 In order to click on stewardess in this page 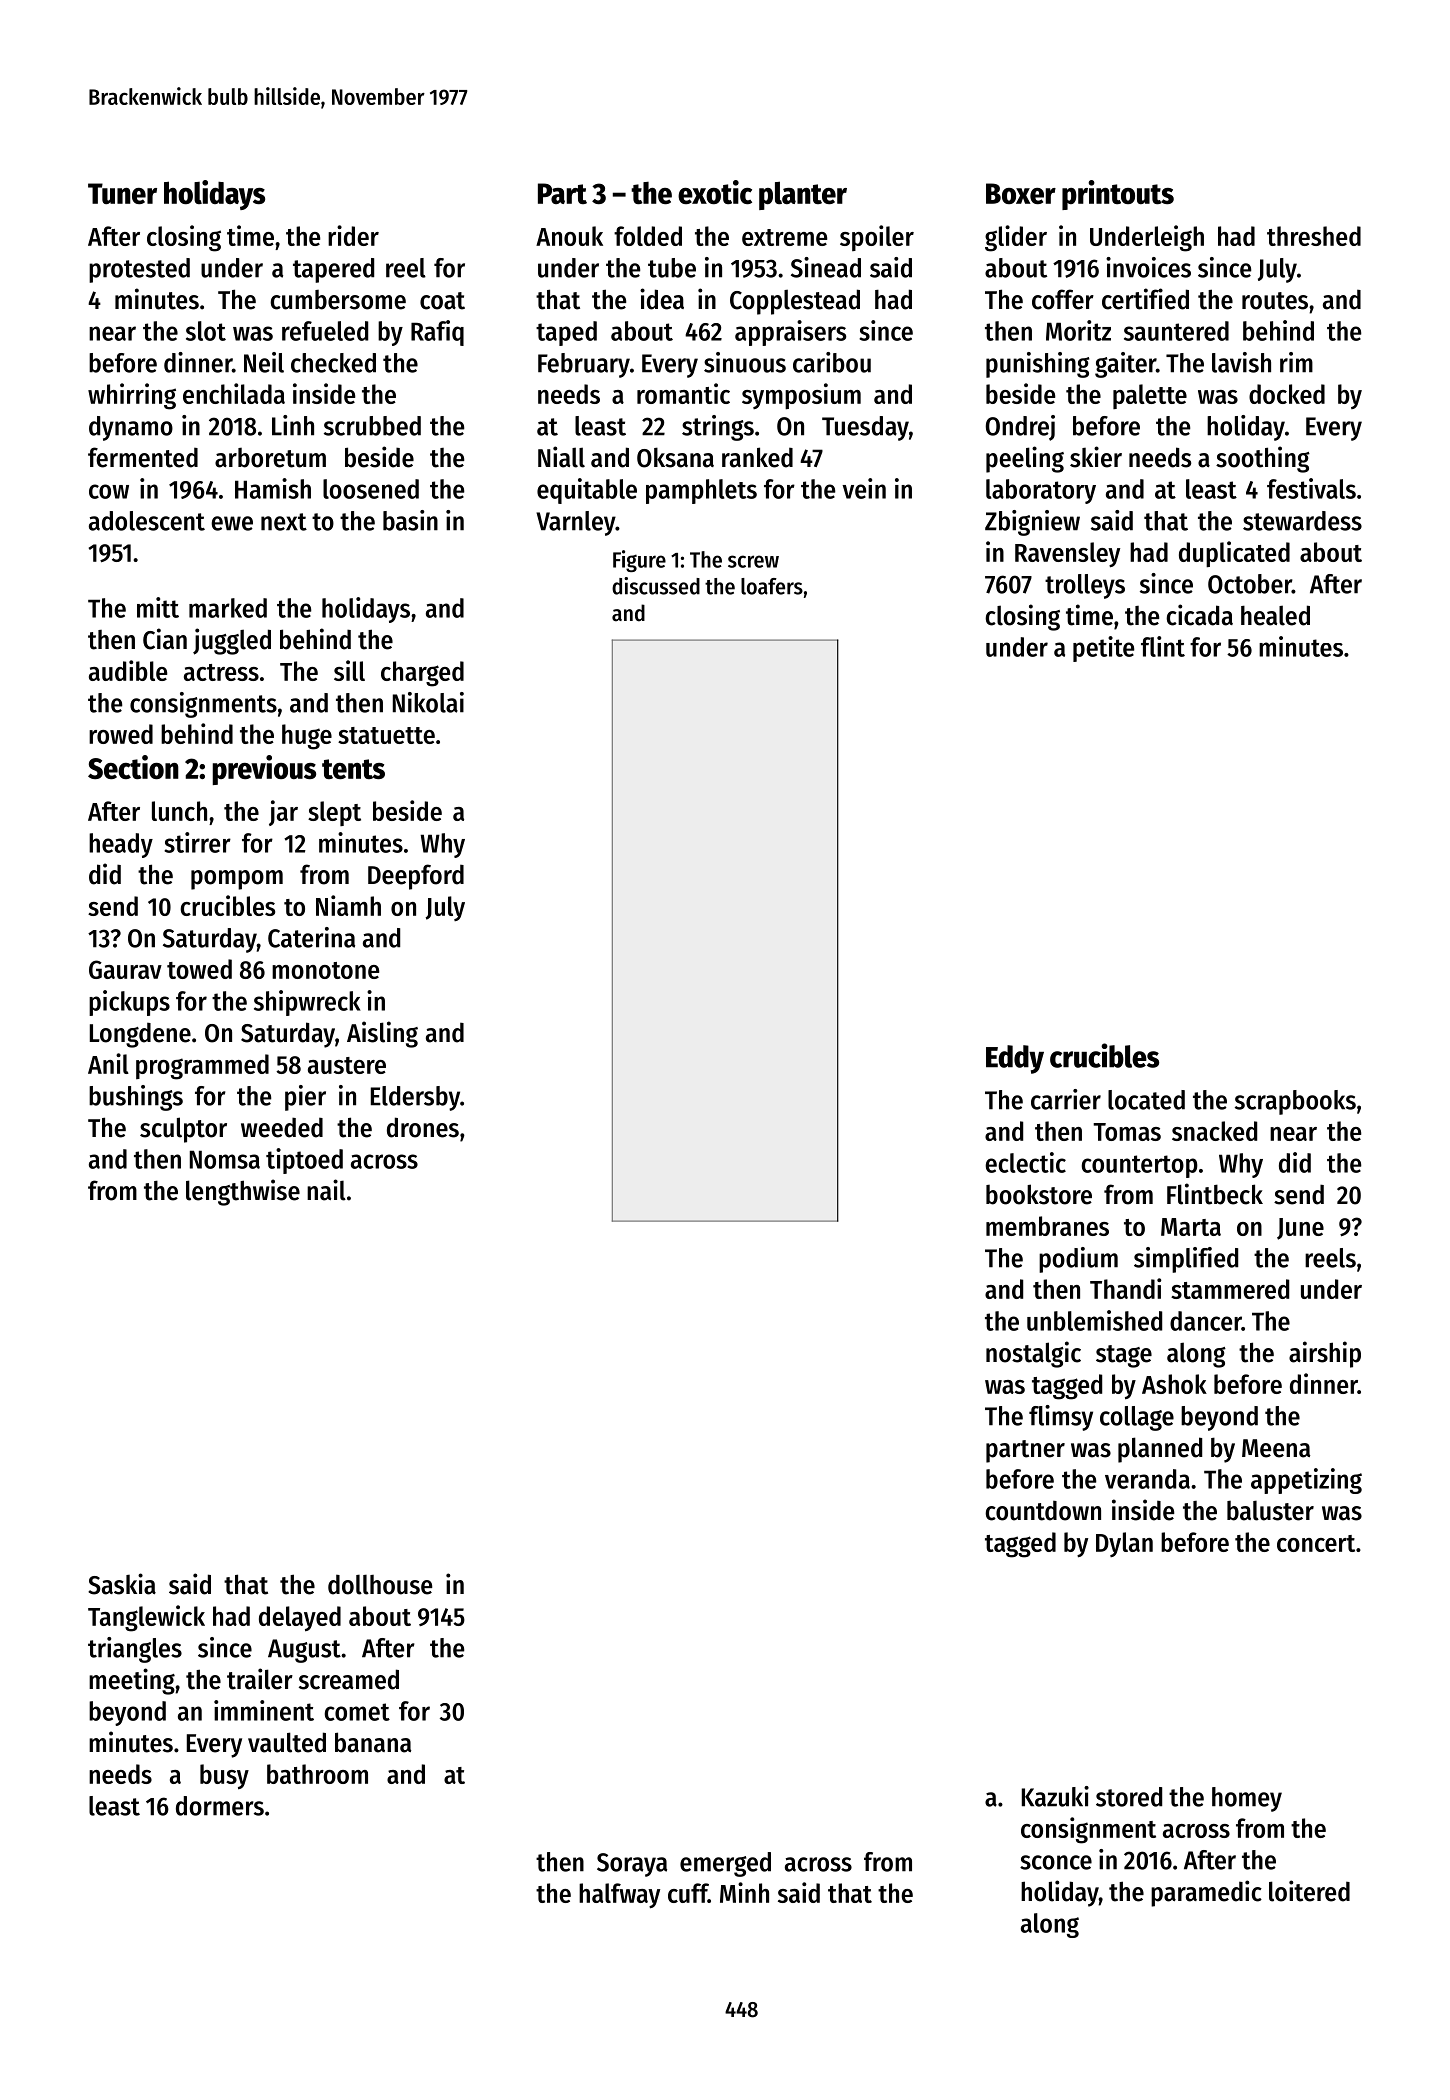, I will do `click(1302, 521)`.
